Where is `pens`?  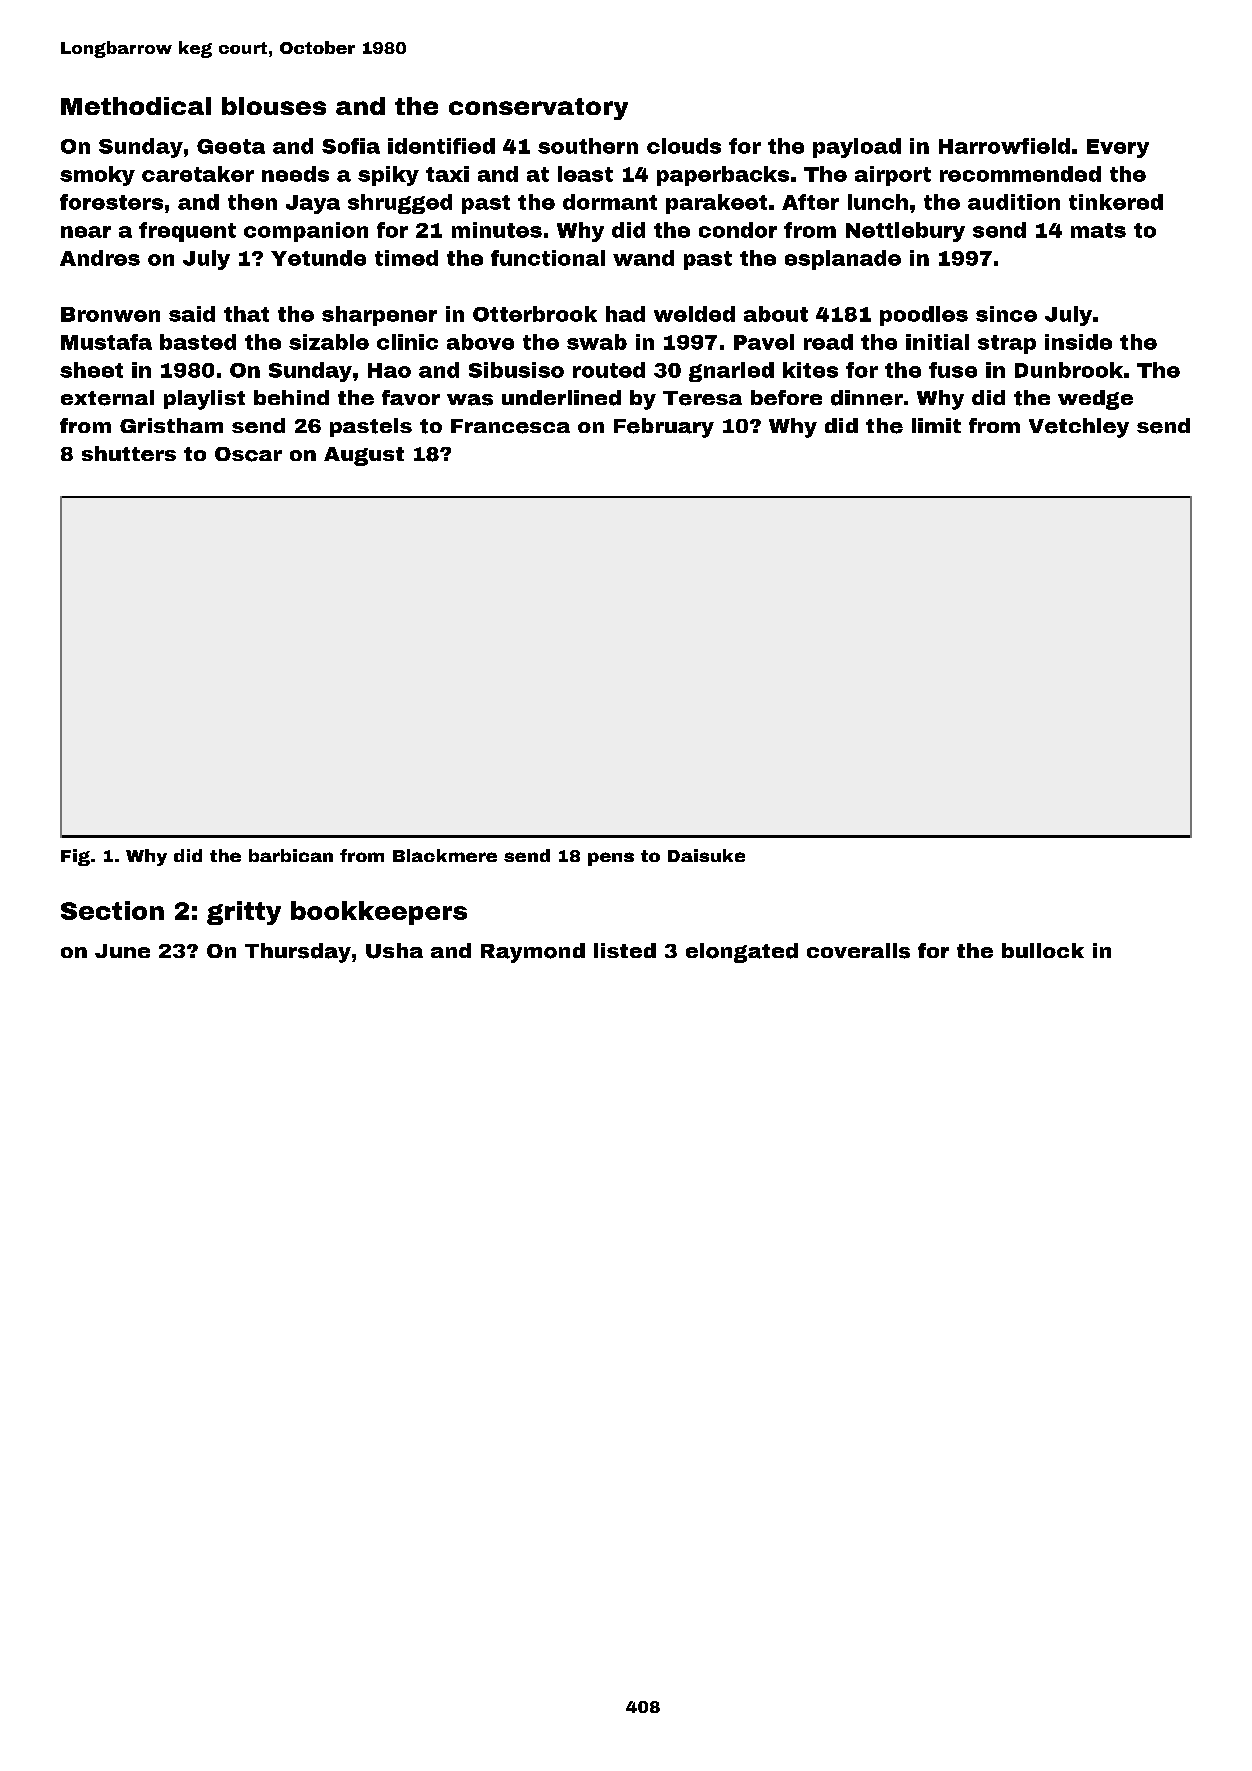
pens is located at coordinates (611, 859).
